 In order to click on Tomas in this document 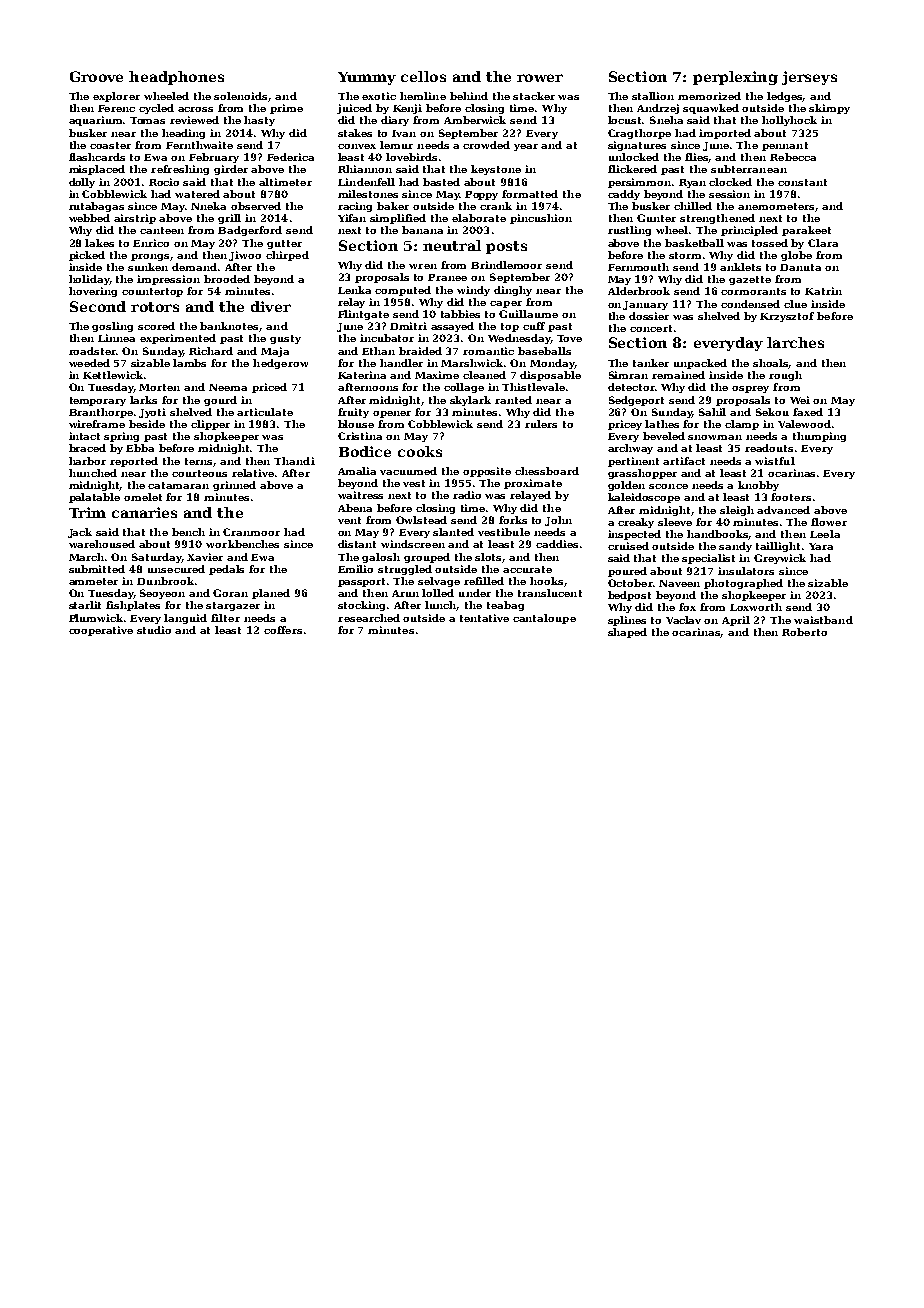, I will do `click(147, 120)`.
